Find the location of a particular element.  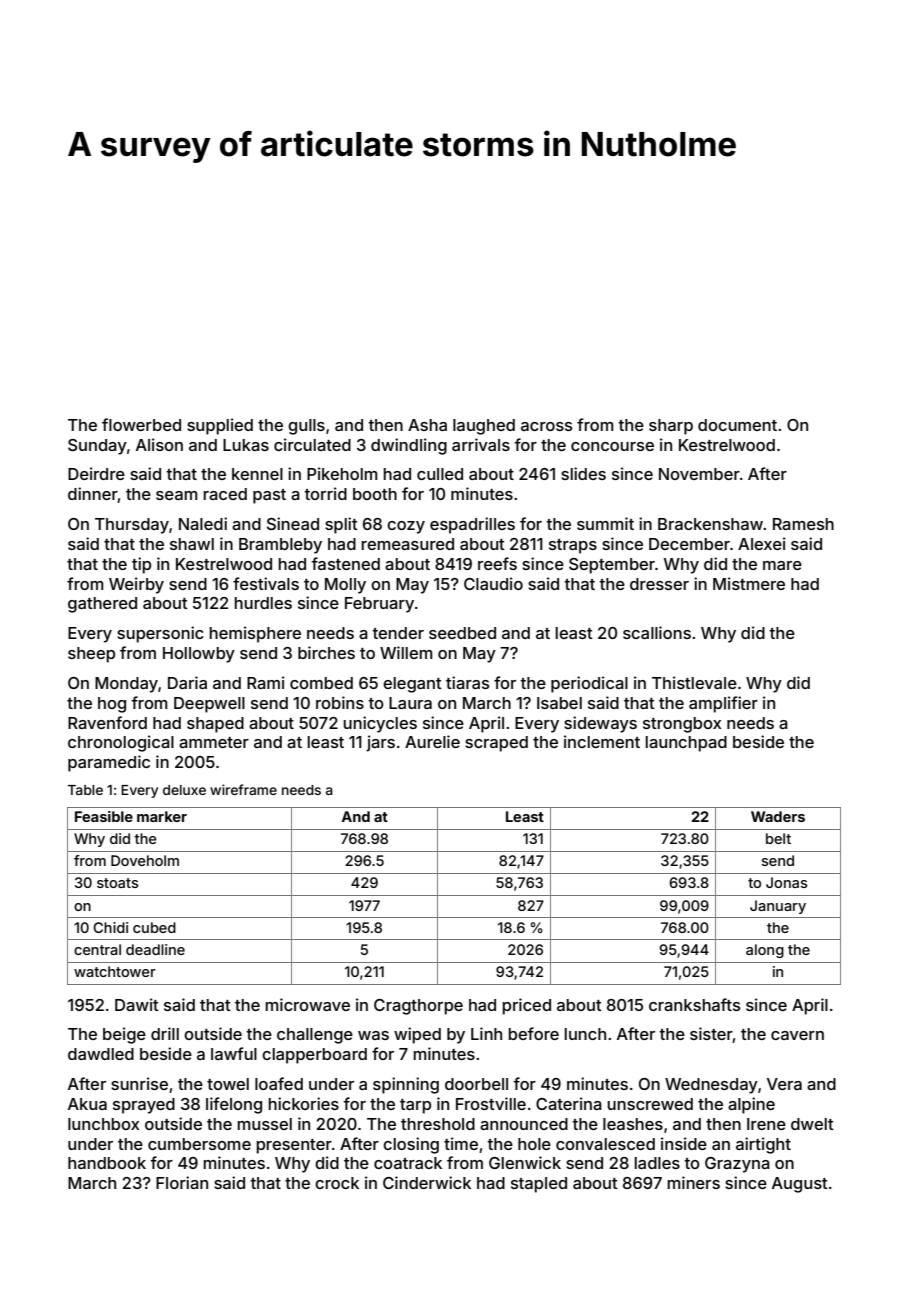

Florian is located at coordinates (182, 1182).
